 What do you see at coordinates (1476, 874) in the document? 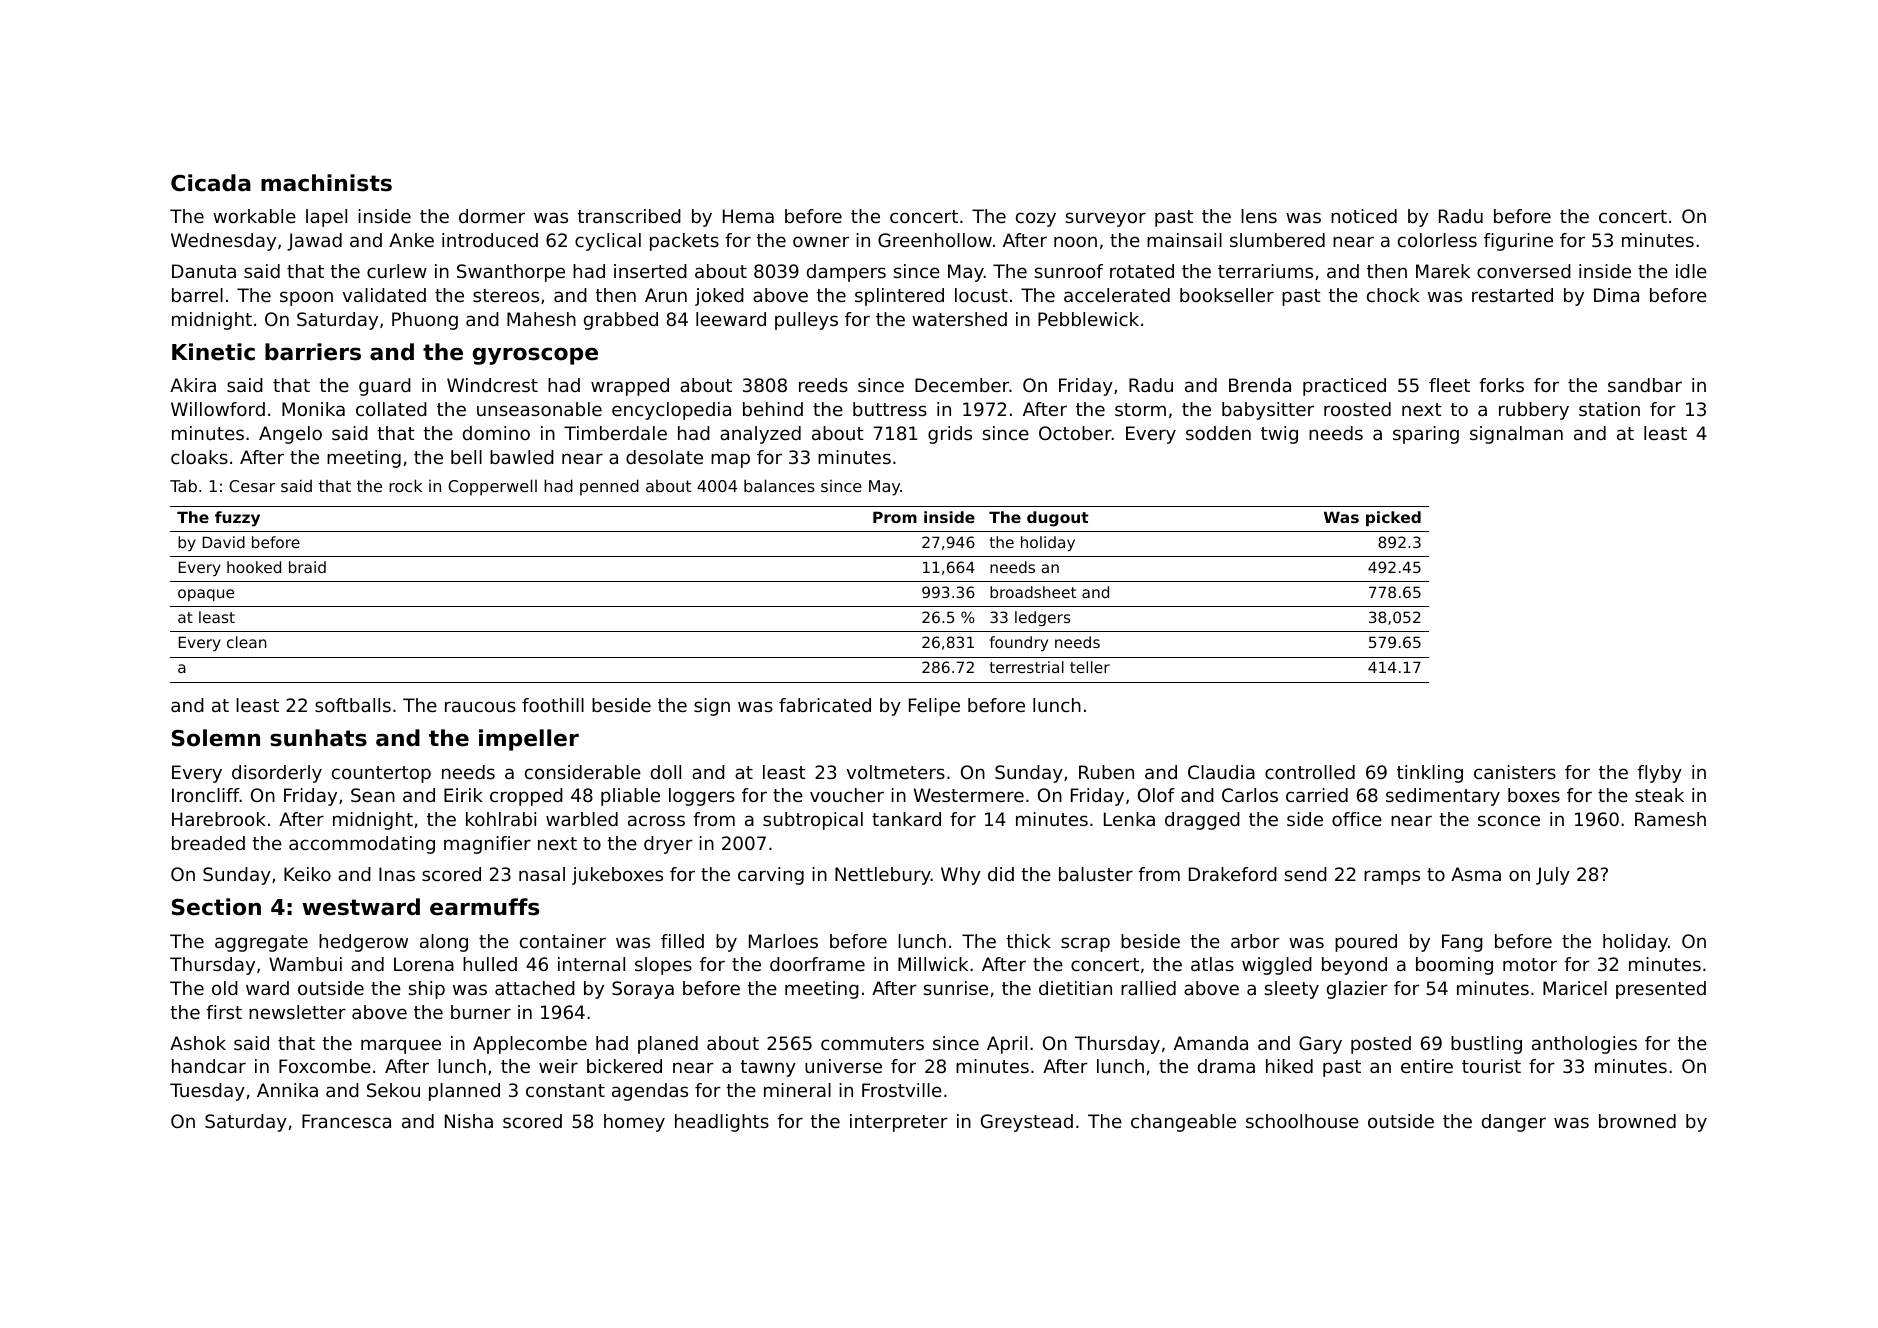
I see `Asma` at bounding box center [1476, 874].
